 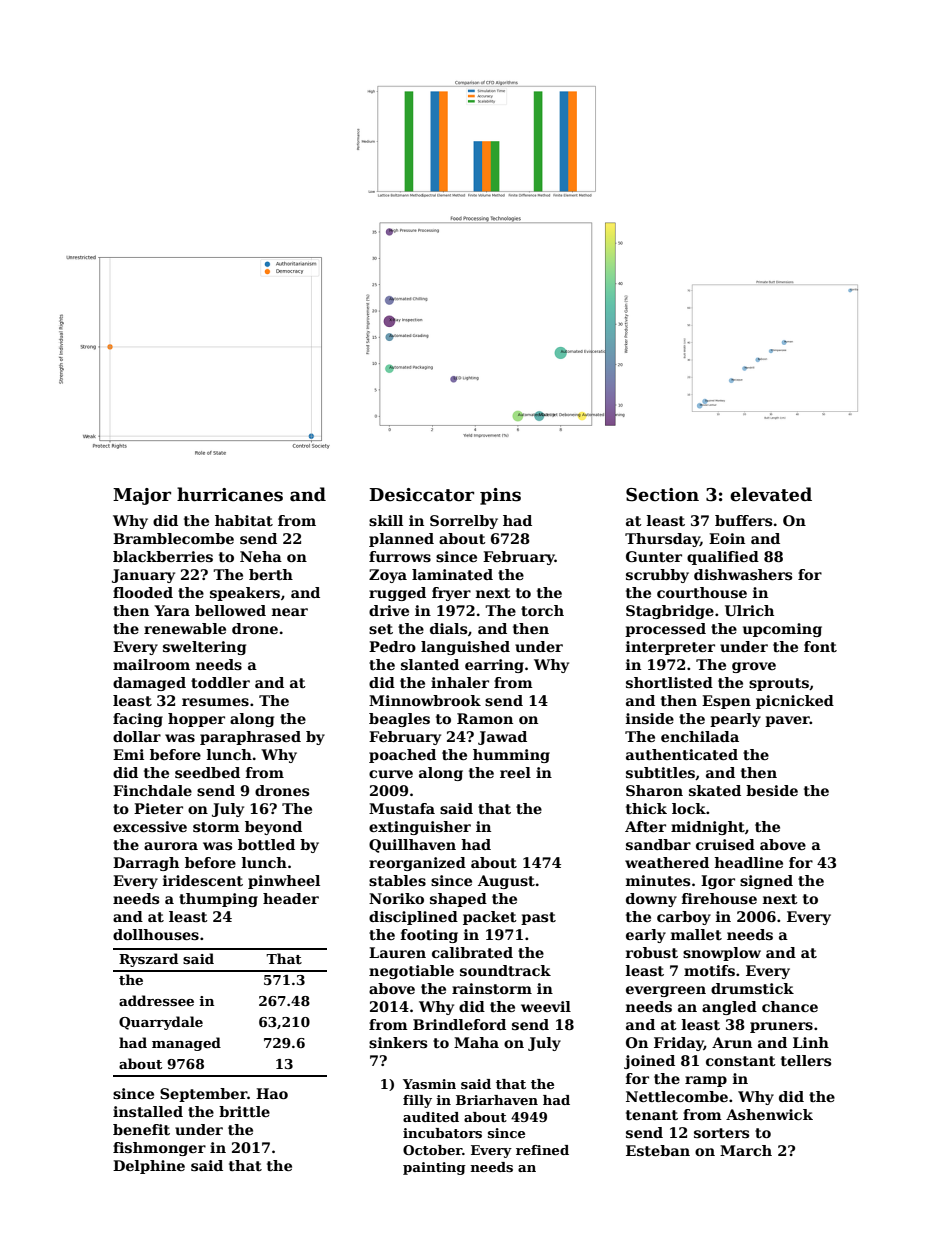 What do you see at coordinates (662, 495) in the image?
I see `Section` at bounding box center [662, 495].
